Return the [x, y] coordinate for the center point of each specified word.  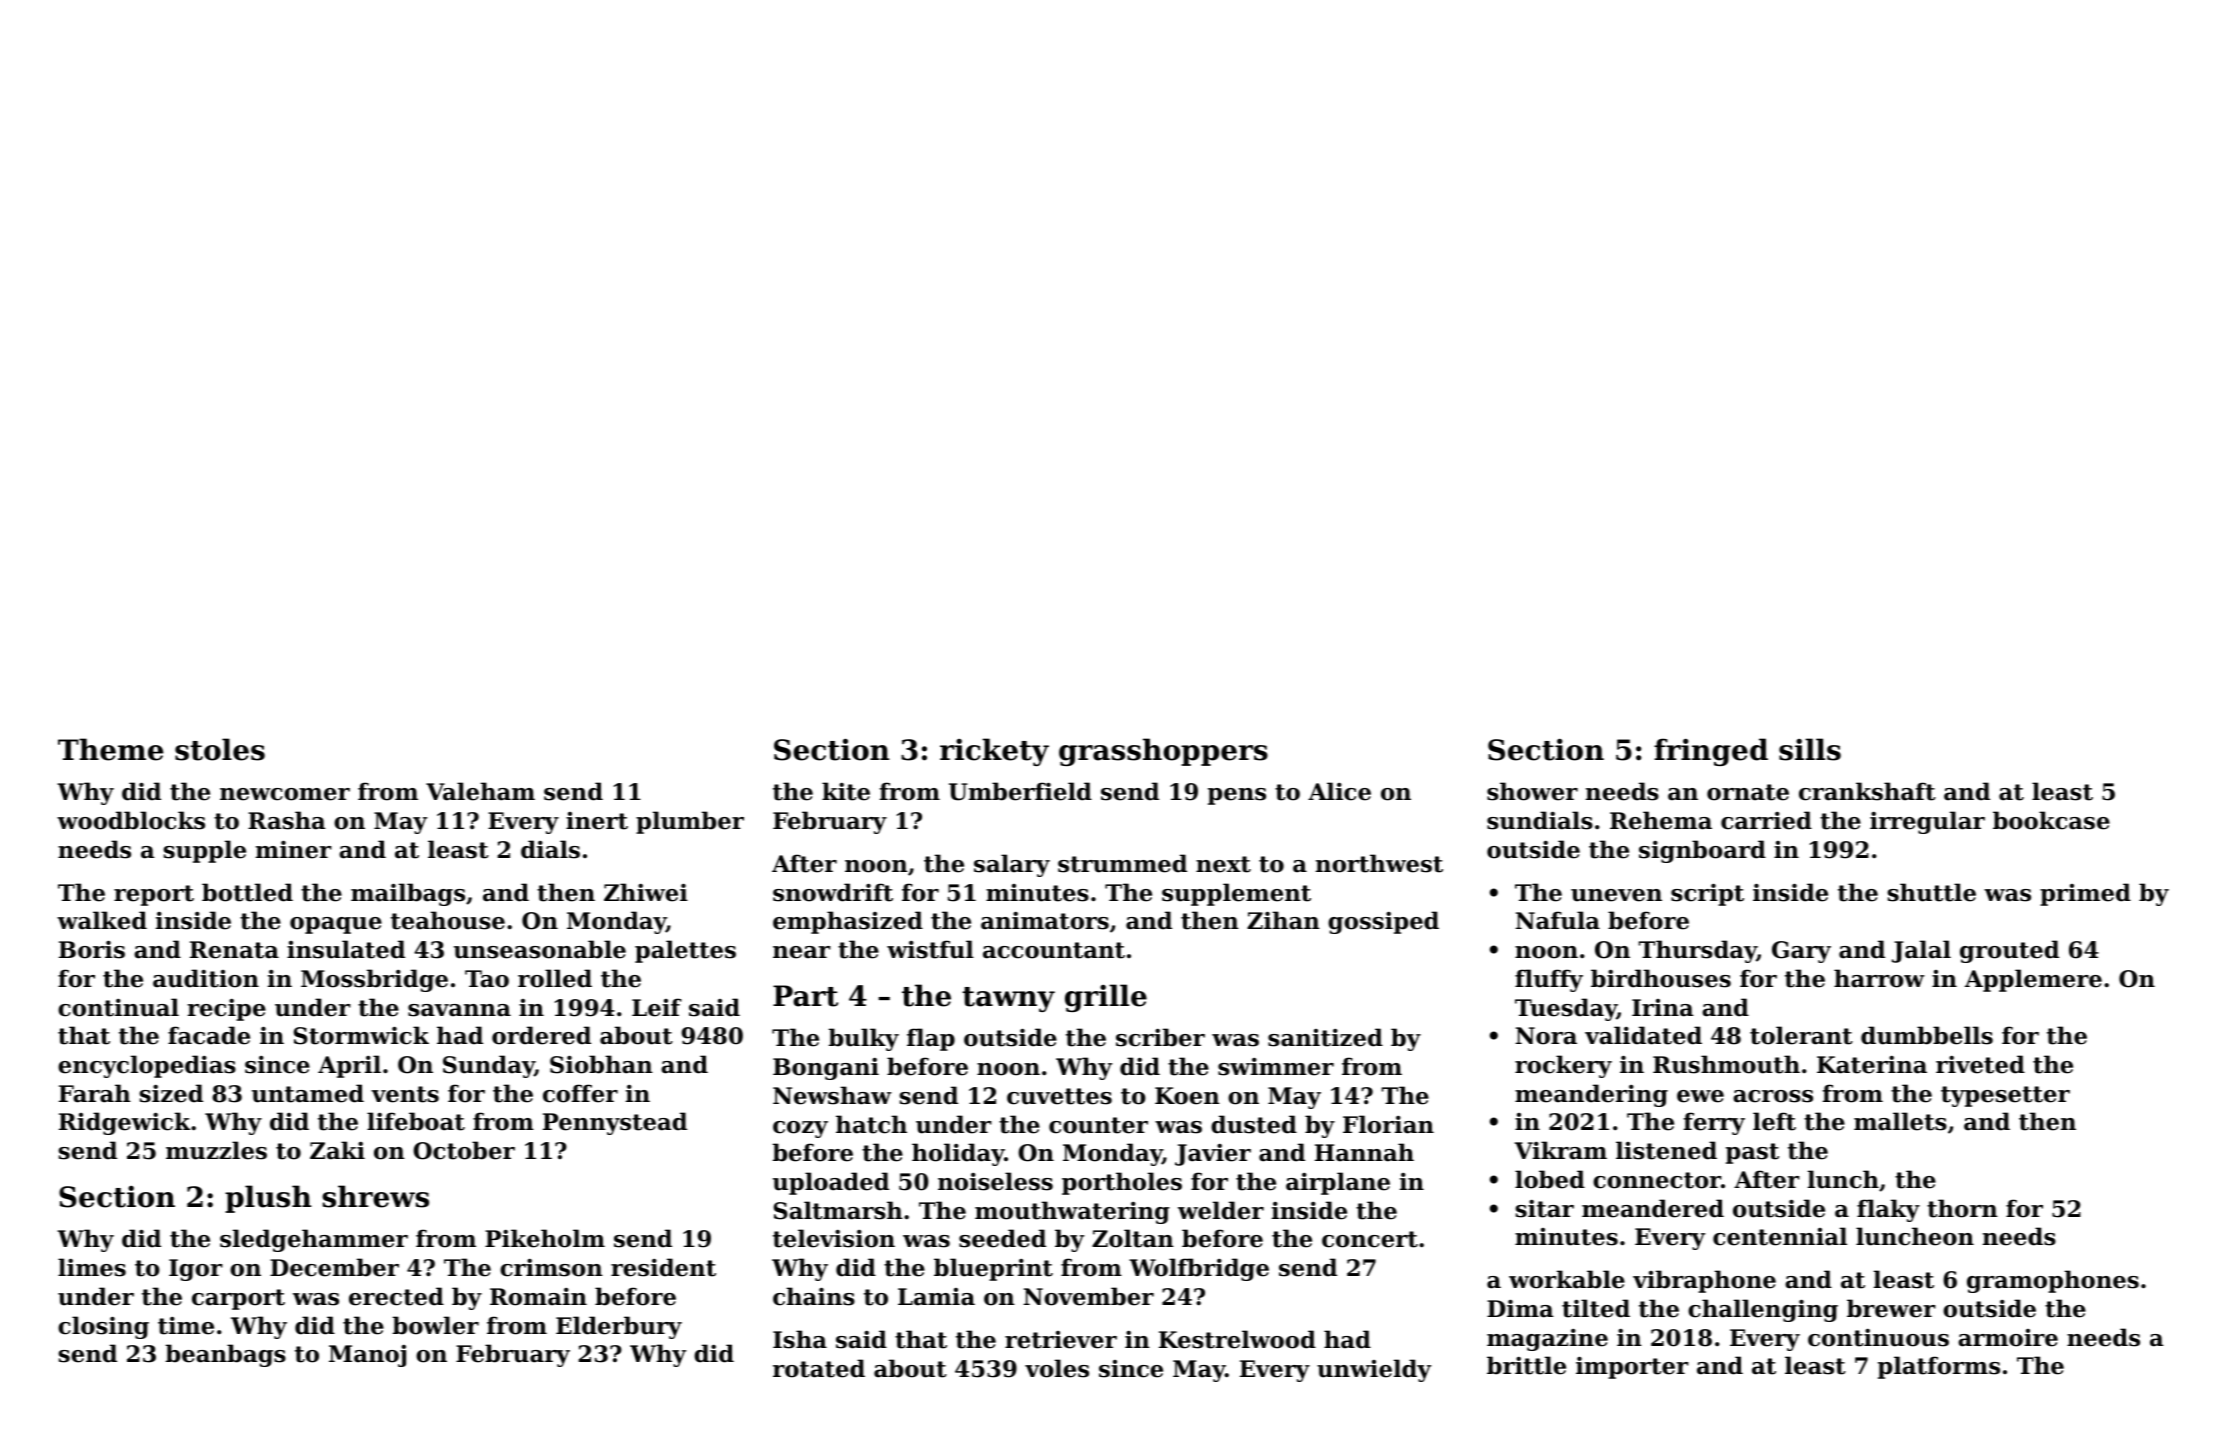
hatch [871, 1124]
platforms [1939, 1367]
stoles [220, 749]
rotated [819, 1368]
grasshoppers [1163, 752]
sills [1810, 749]
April [349, 1066]
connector [1657, 1180]
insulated [346, 949]
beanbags [226, 1355]
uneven [1616, 895]
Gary [1801, 952]
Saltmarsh [838, 1210]
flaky [1888, 1210]
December [334, 1267]
